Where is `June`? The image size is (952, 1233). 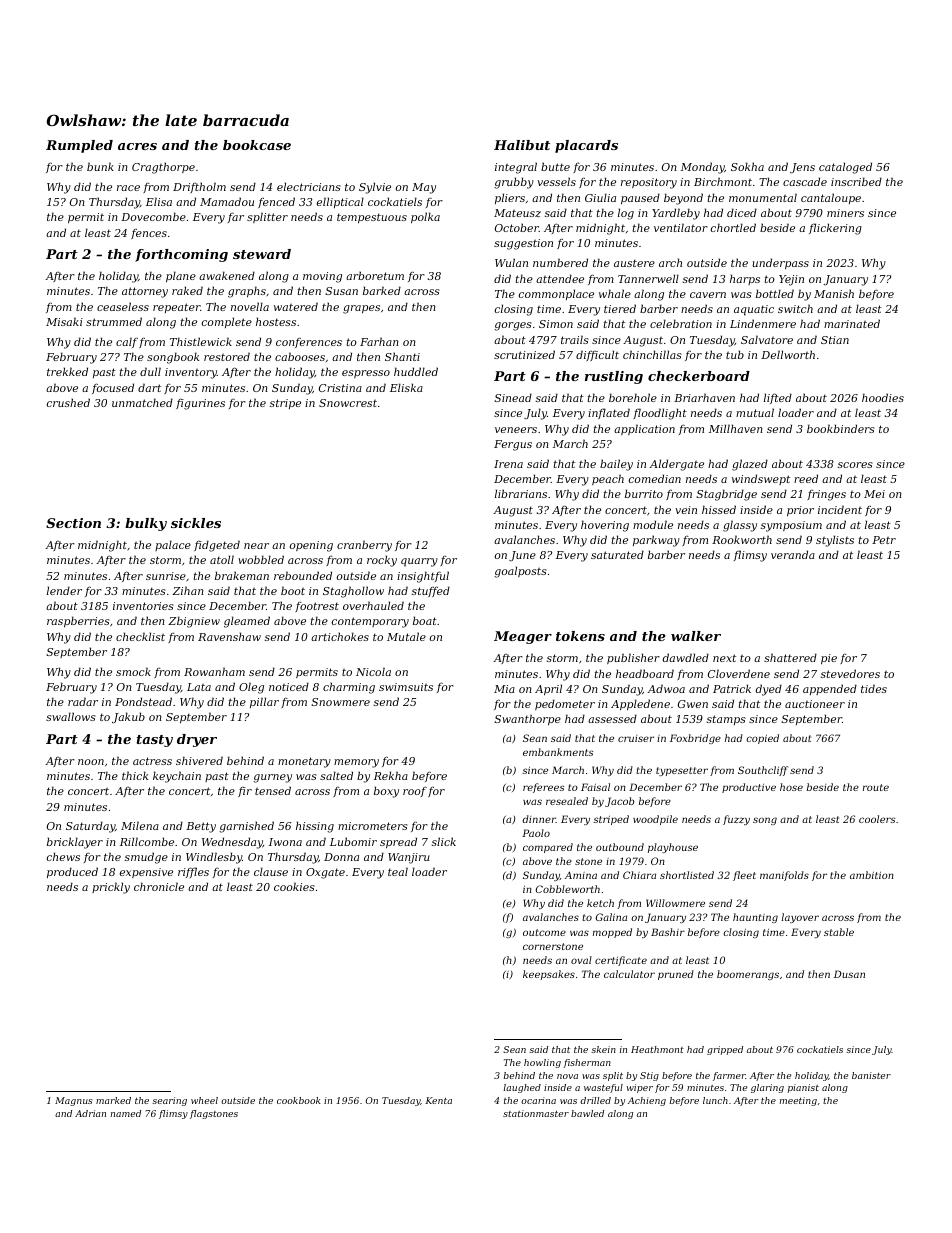 June is located at coordinates (522, 556).
